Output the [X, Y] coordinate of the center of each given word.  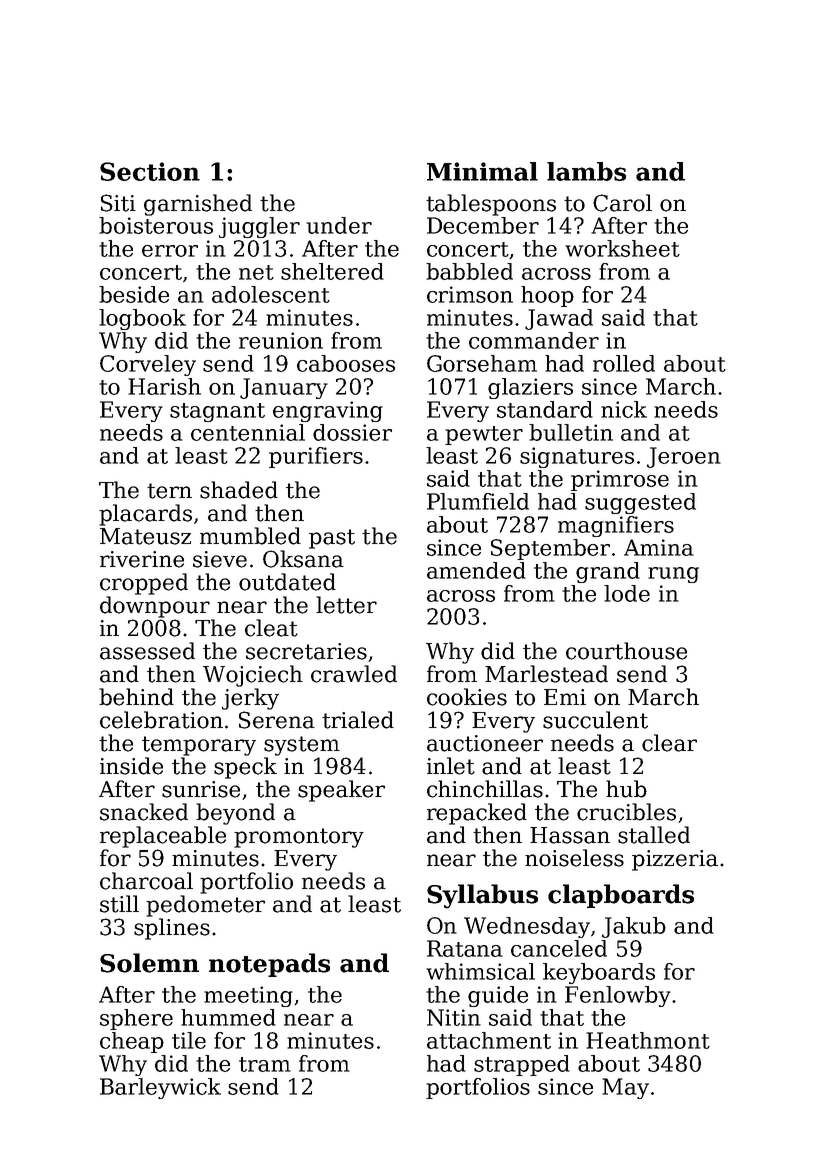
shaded [239, 490]
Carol [622, 203]
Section [150, 171]
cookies [467, 697]
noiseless [574, 858]
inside [131, 766]
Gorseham [482, 363]
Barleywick [160, 1088]
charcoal [146, 881]
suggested [640, 503]
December [483, 225]
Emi [565, 697]
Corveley [148, 365]
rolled [624, 363]
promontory [299, 838]
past [332, 539]
